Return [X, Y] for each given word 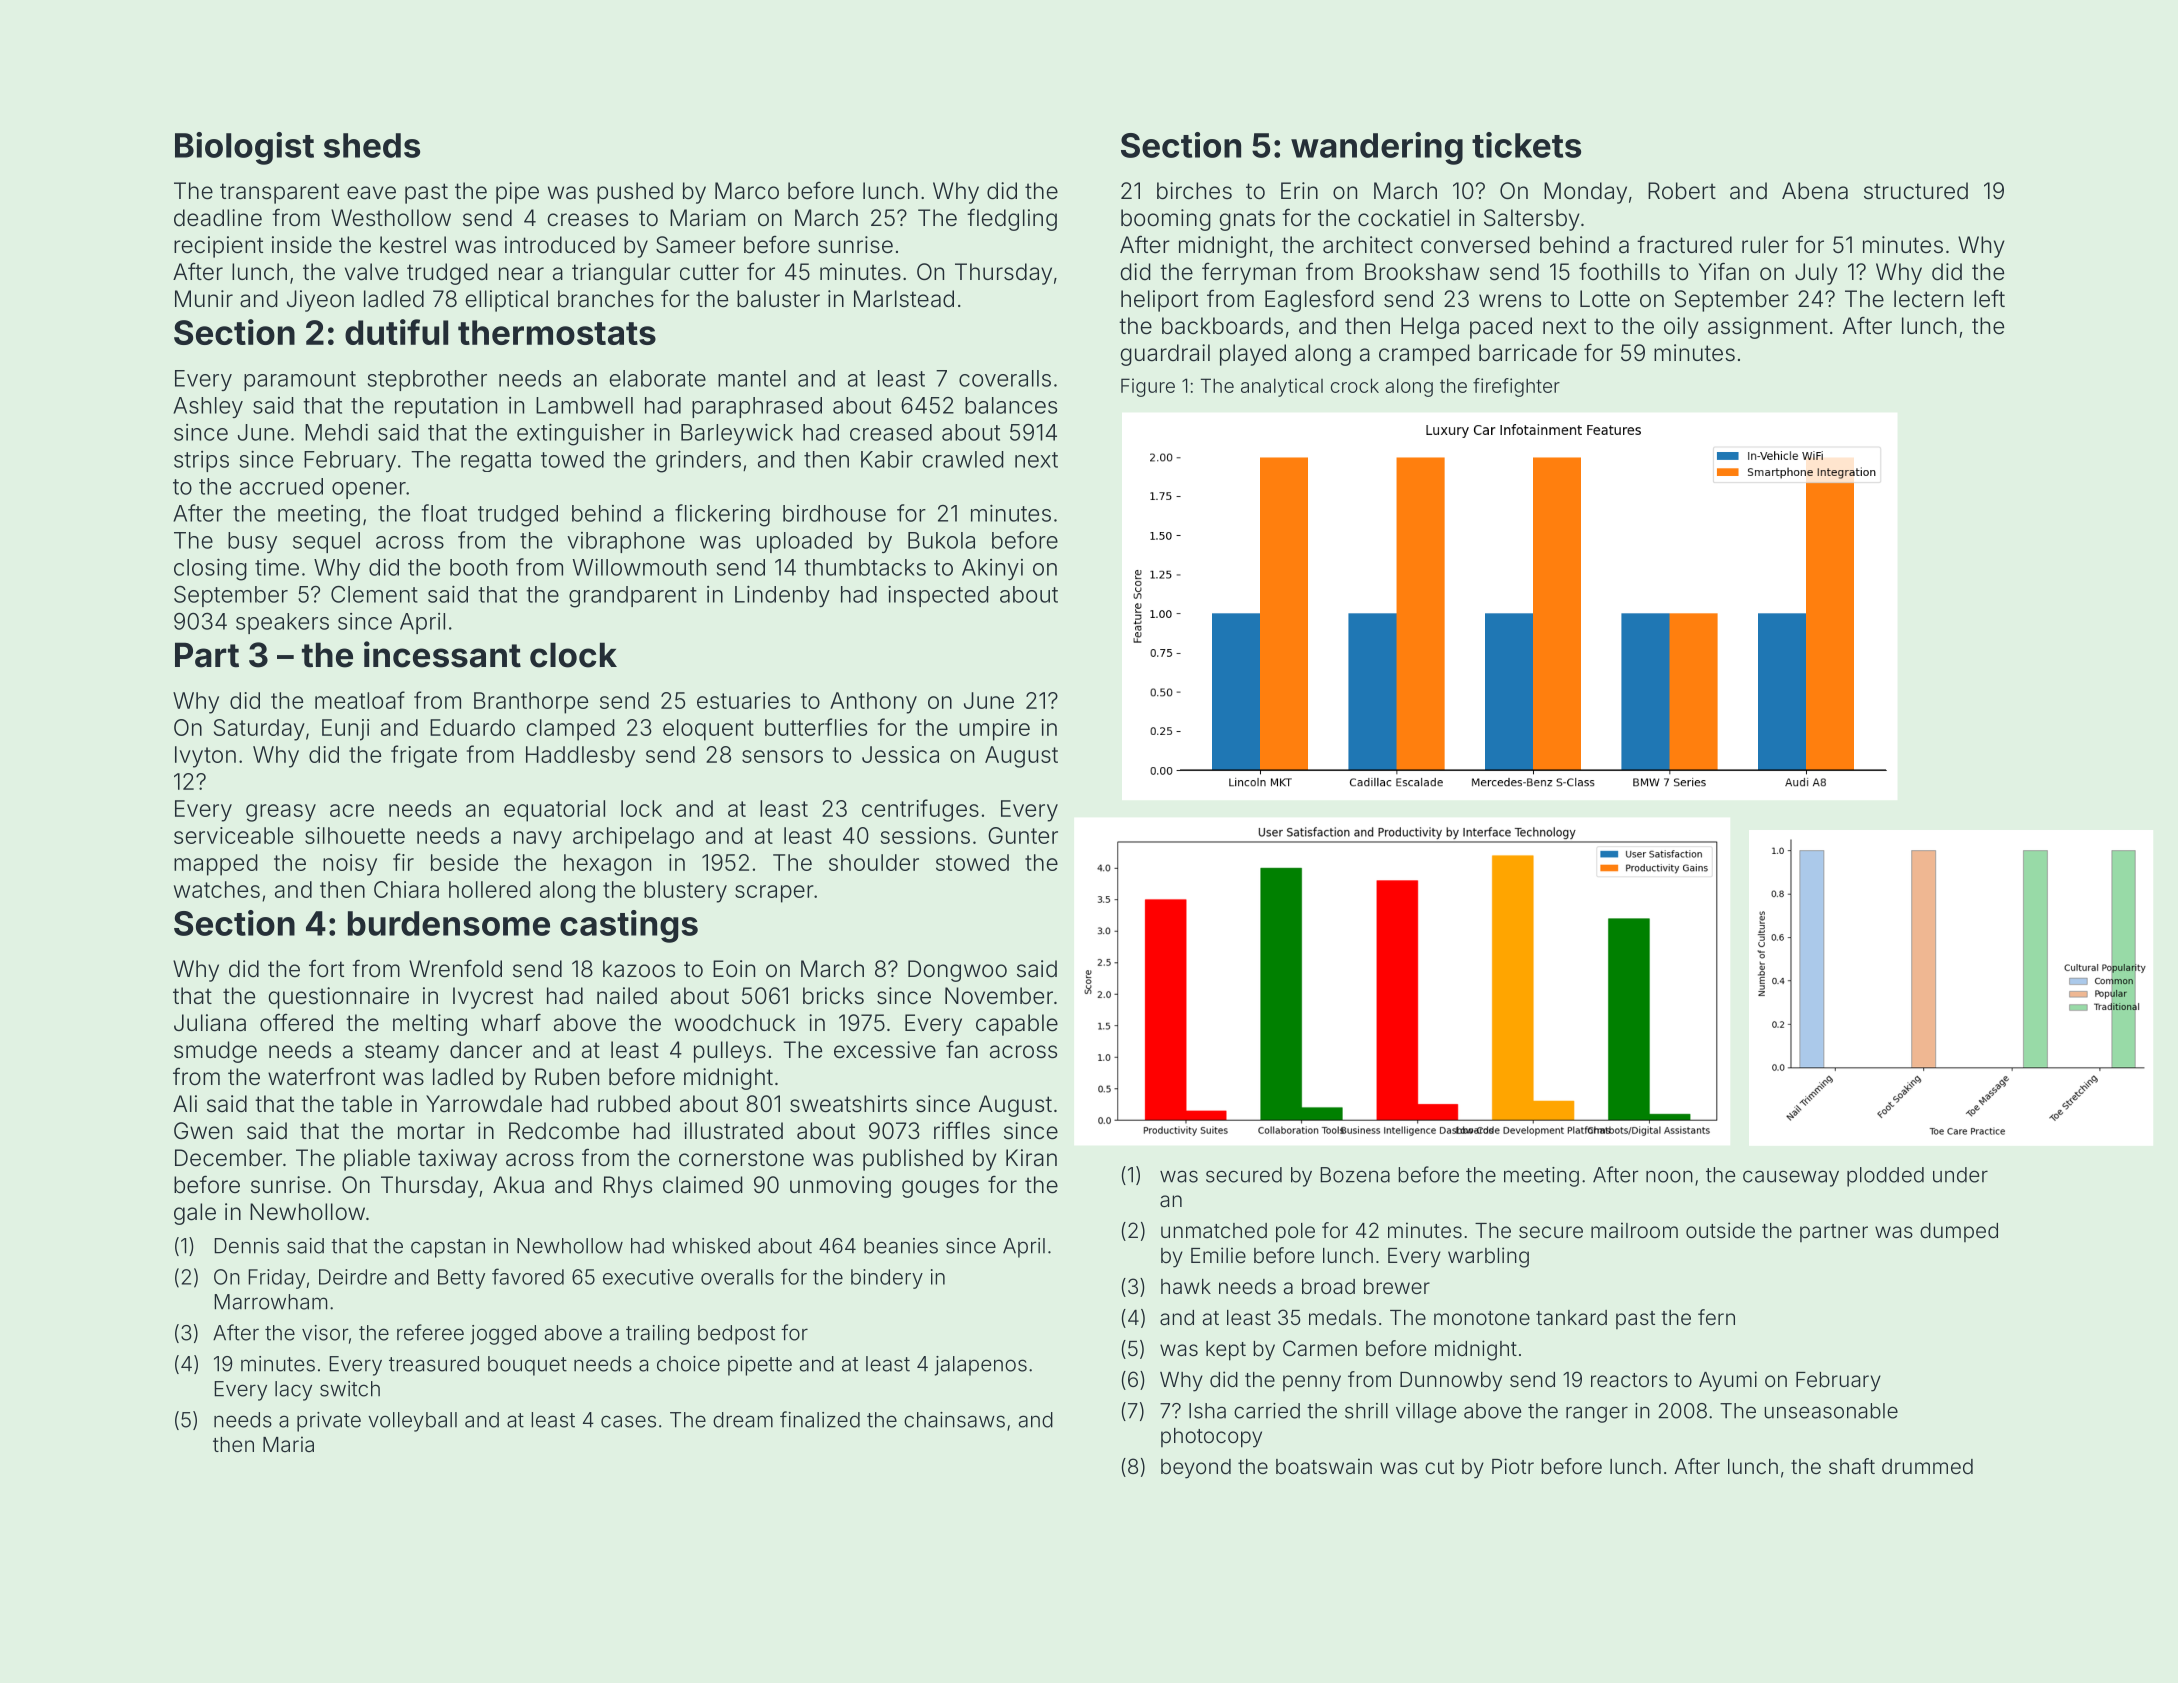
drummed [1927, 1466]
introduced [560, 245]
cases [628, 1421]
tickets [1526, 145]
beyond [1196, 1469]
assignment [1768, 328]
